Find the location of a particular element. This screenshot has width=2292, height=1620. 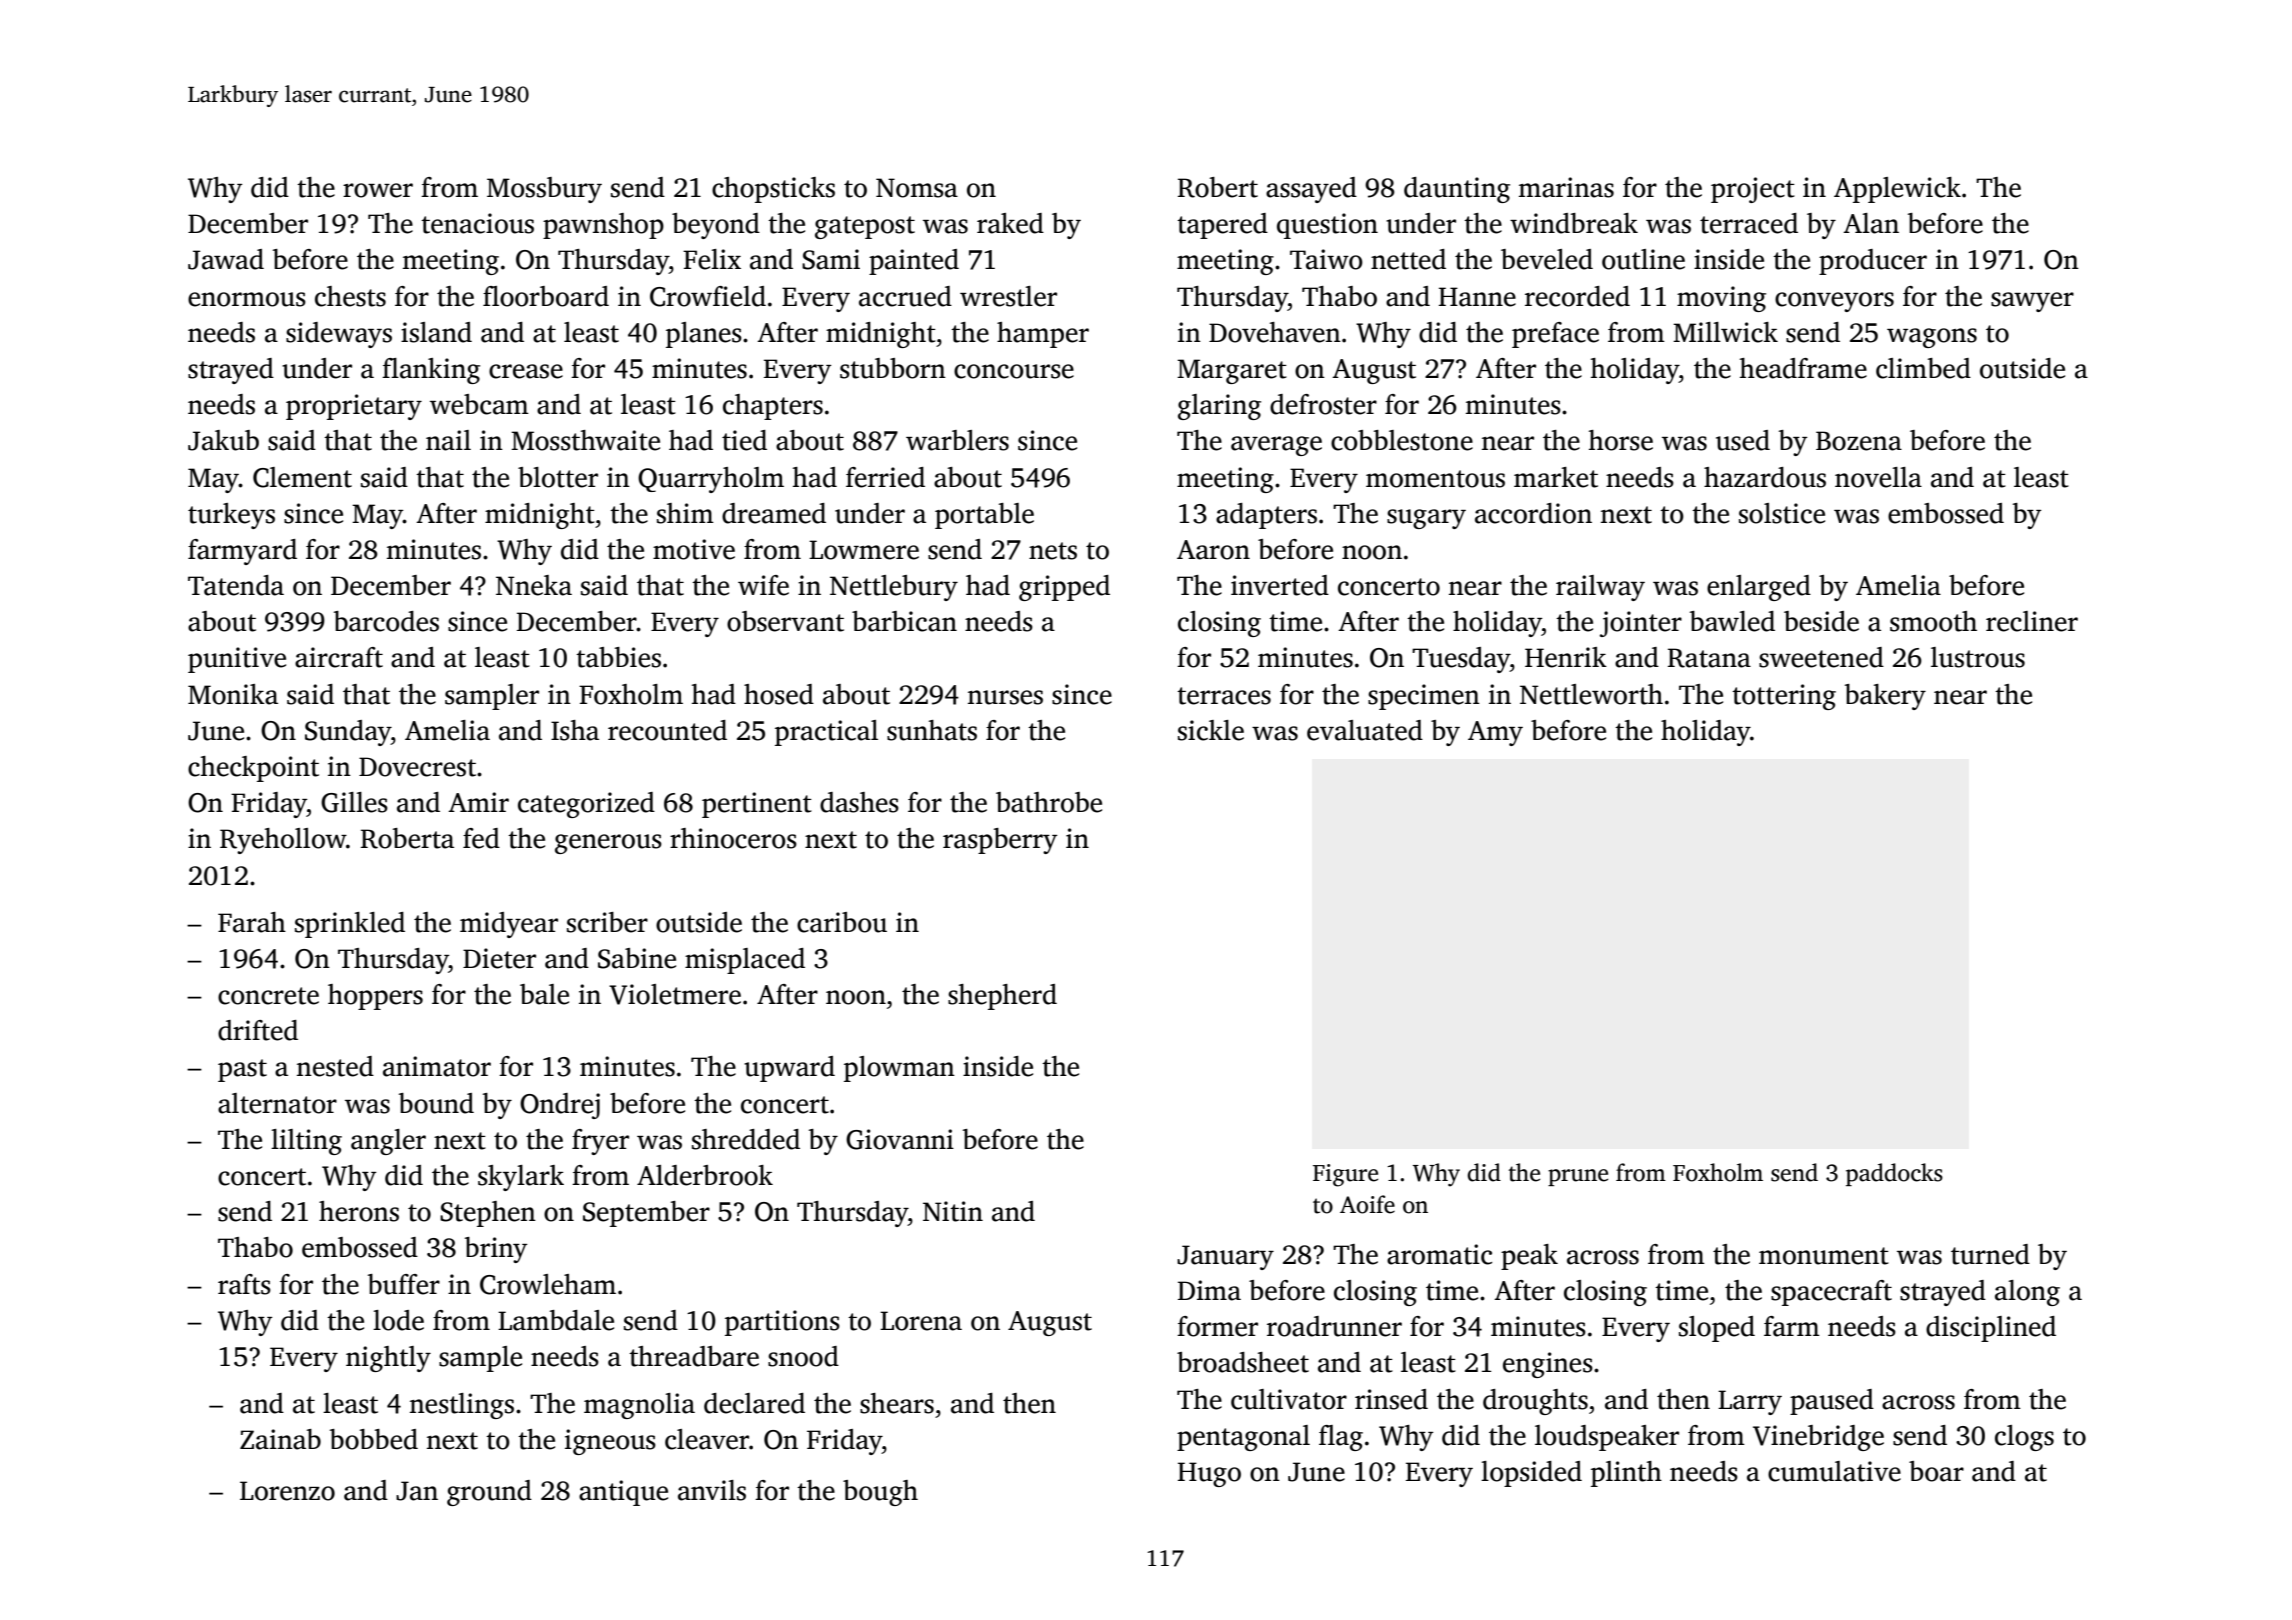

hosed is located at coordinates (779, 694).
